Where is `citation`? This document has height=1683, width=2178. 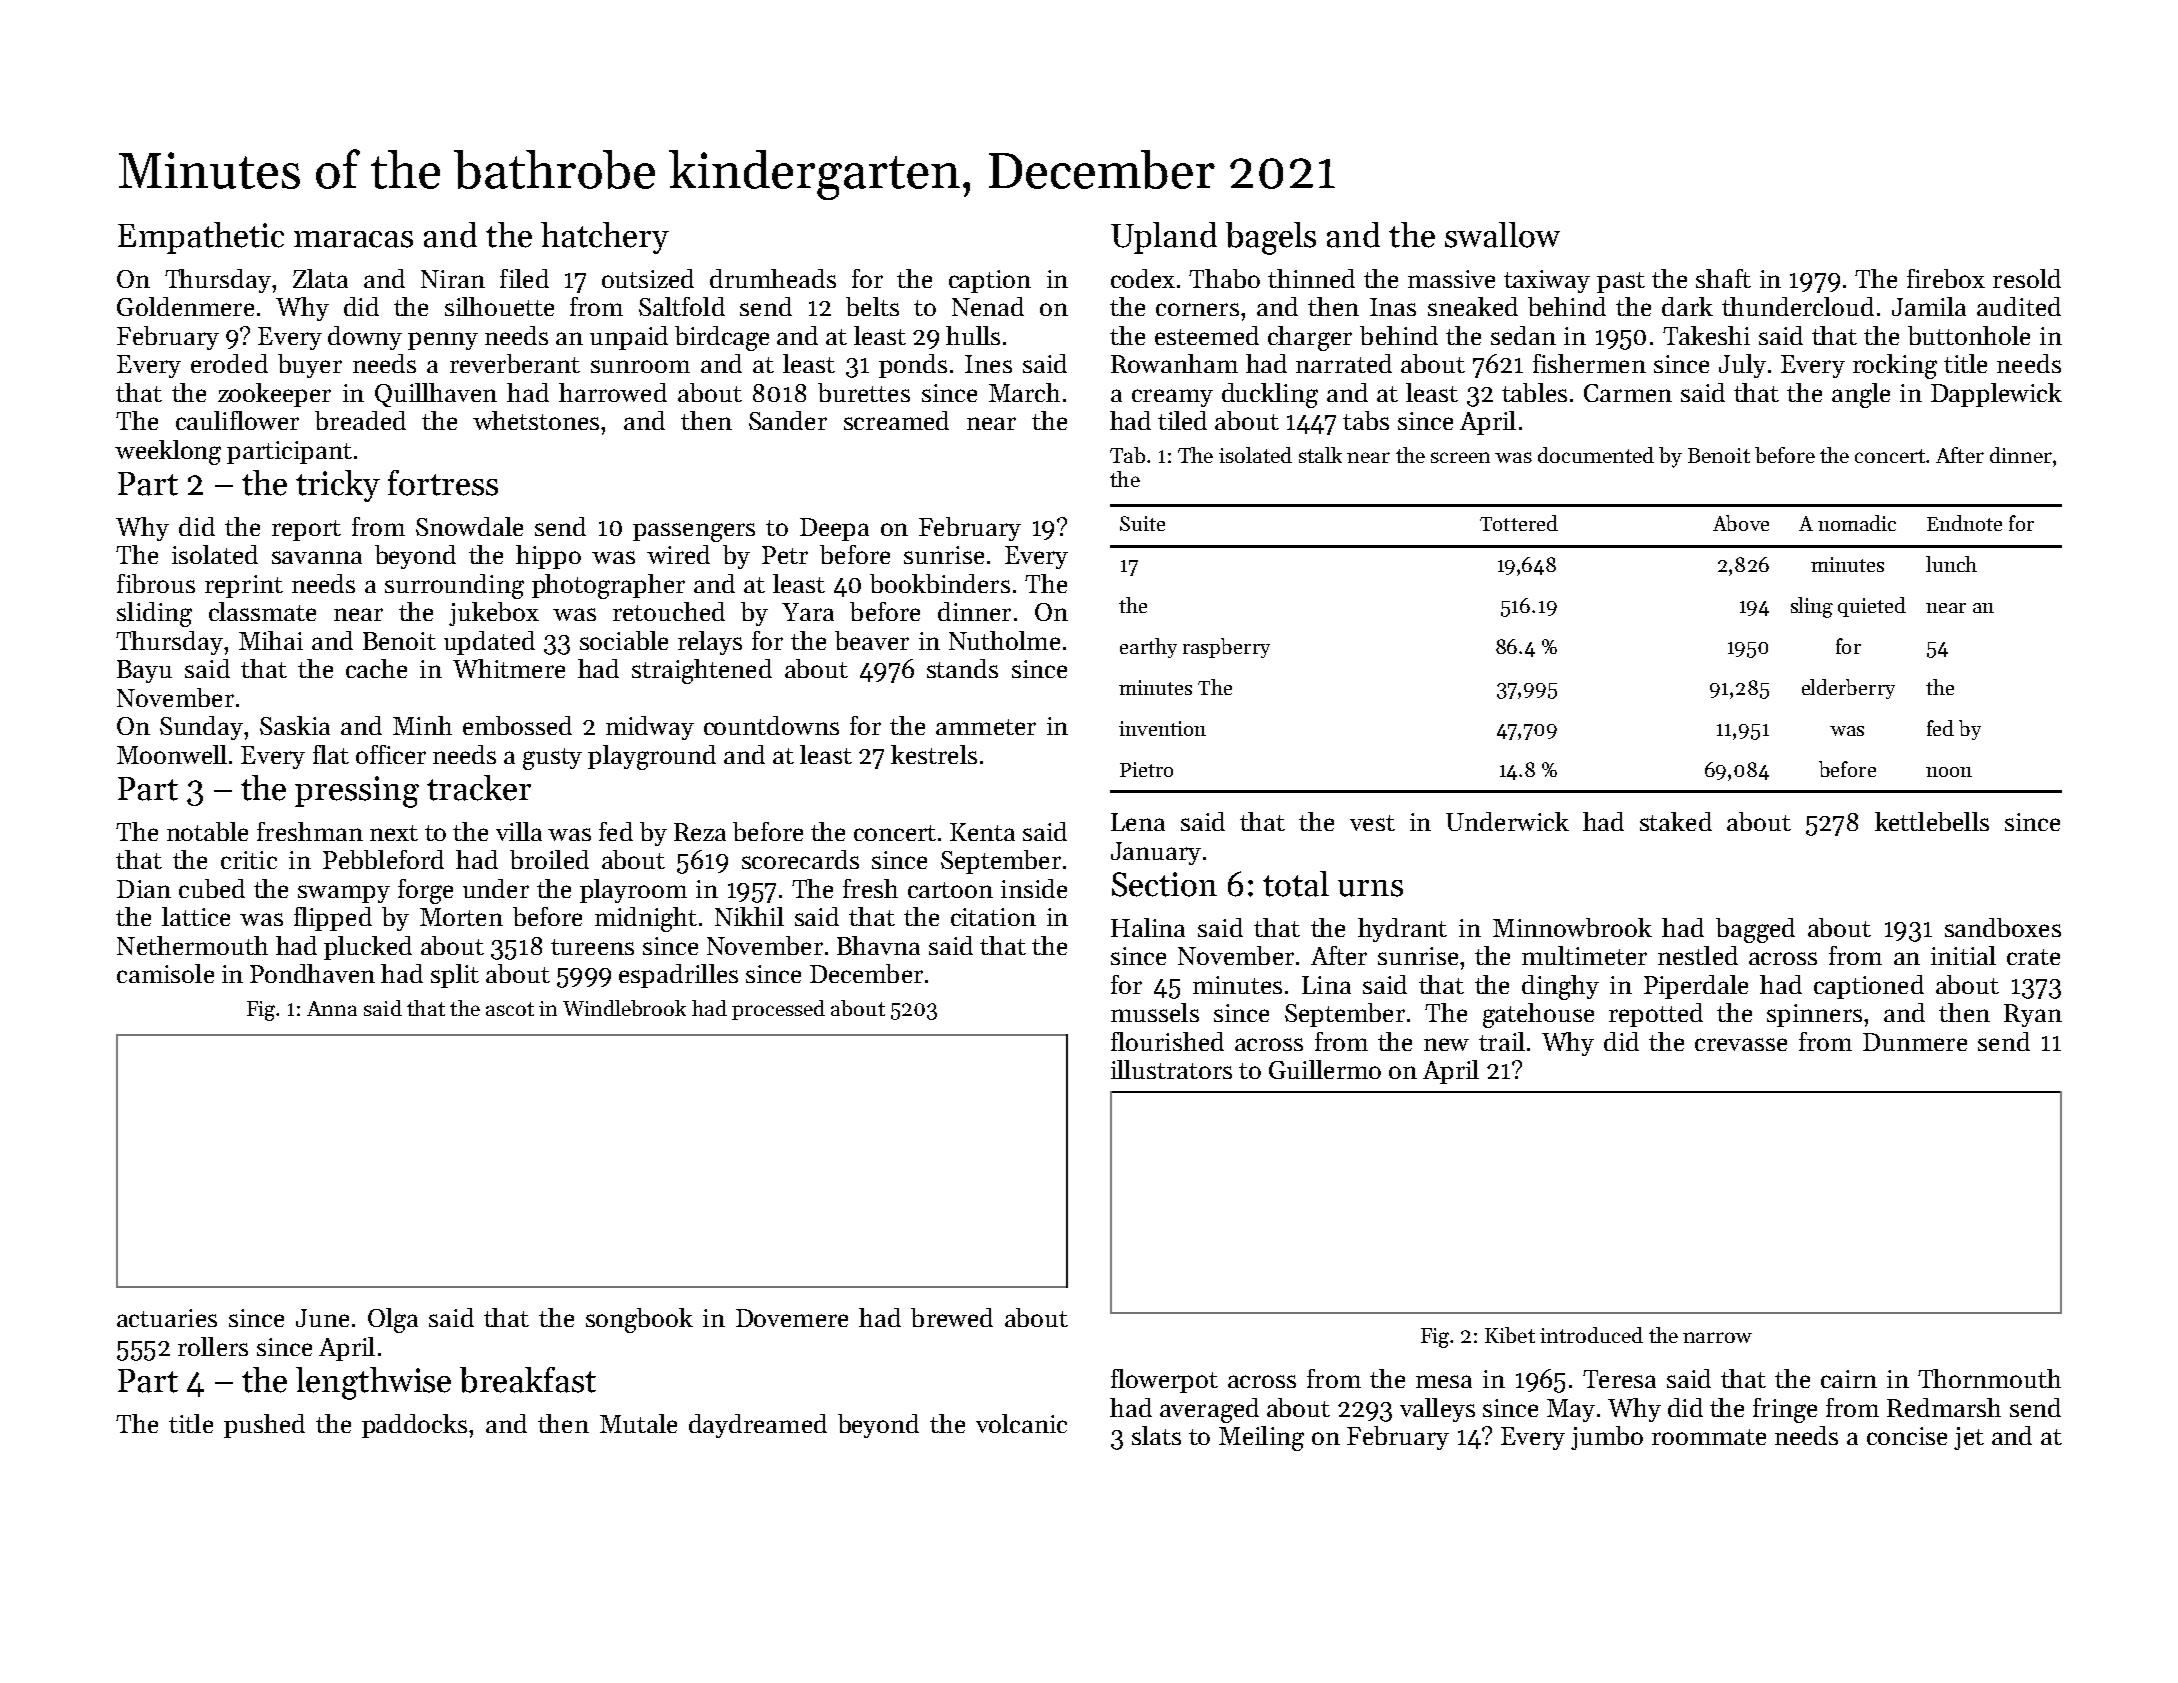
citation is located at coordinates (993, 917).
